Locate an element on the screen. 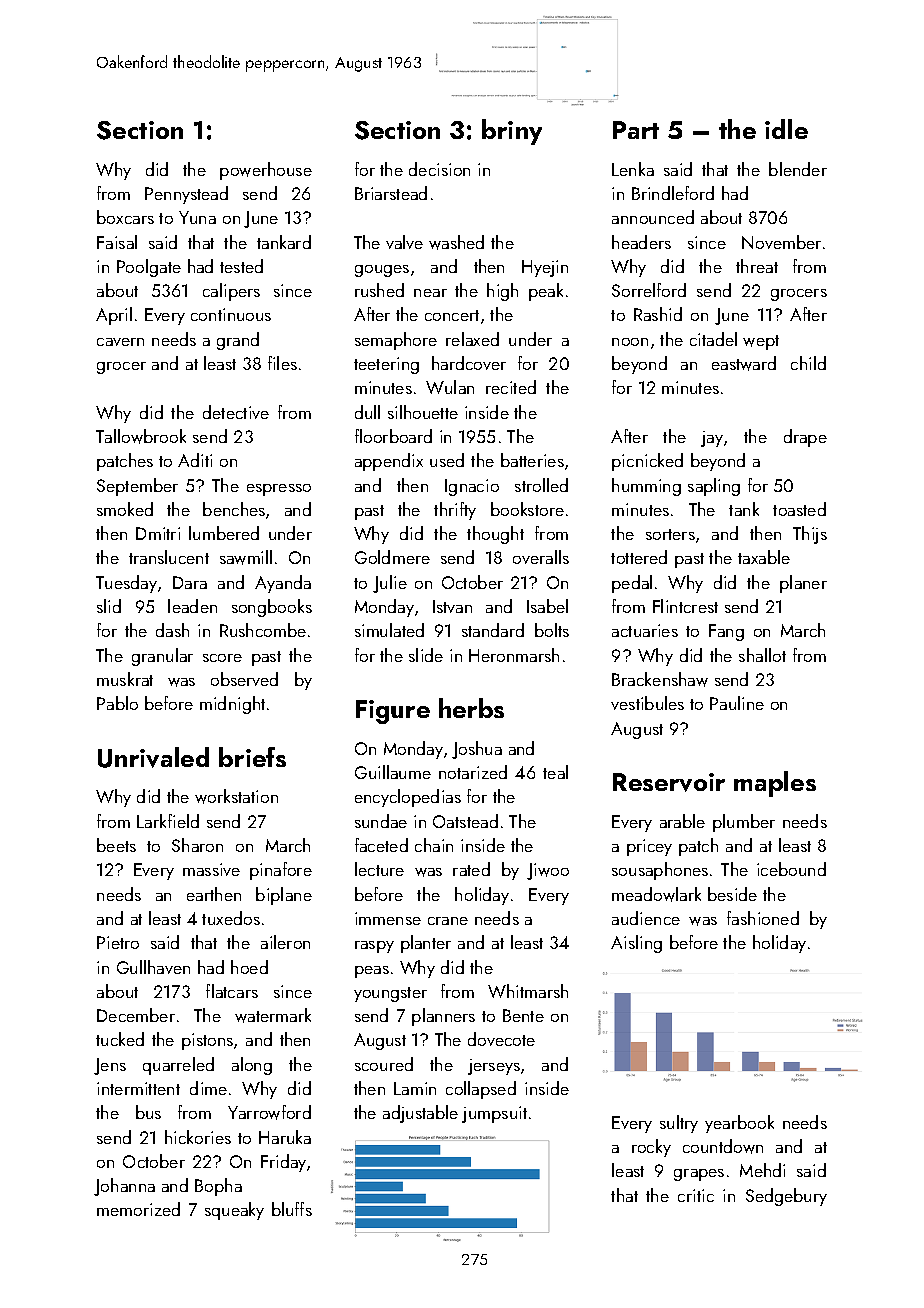  observed is located at coordinates (244, 679).
